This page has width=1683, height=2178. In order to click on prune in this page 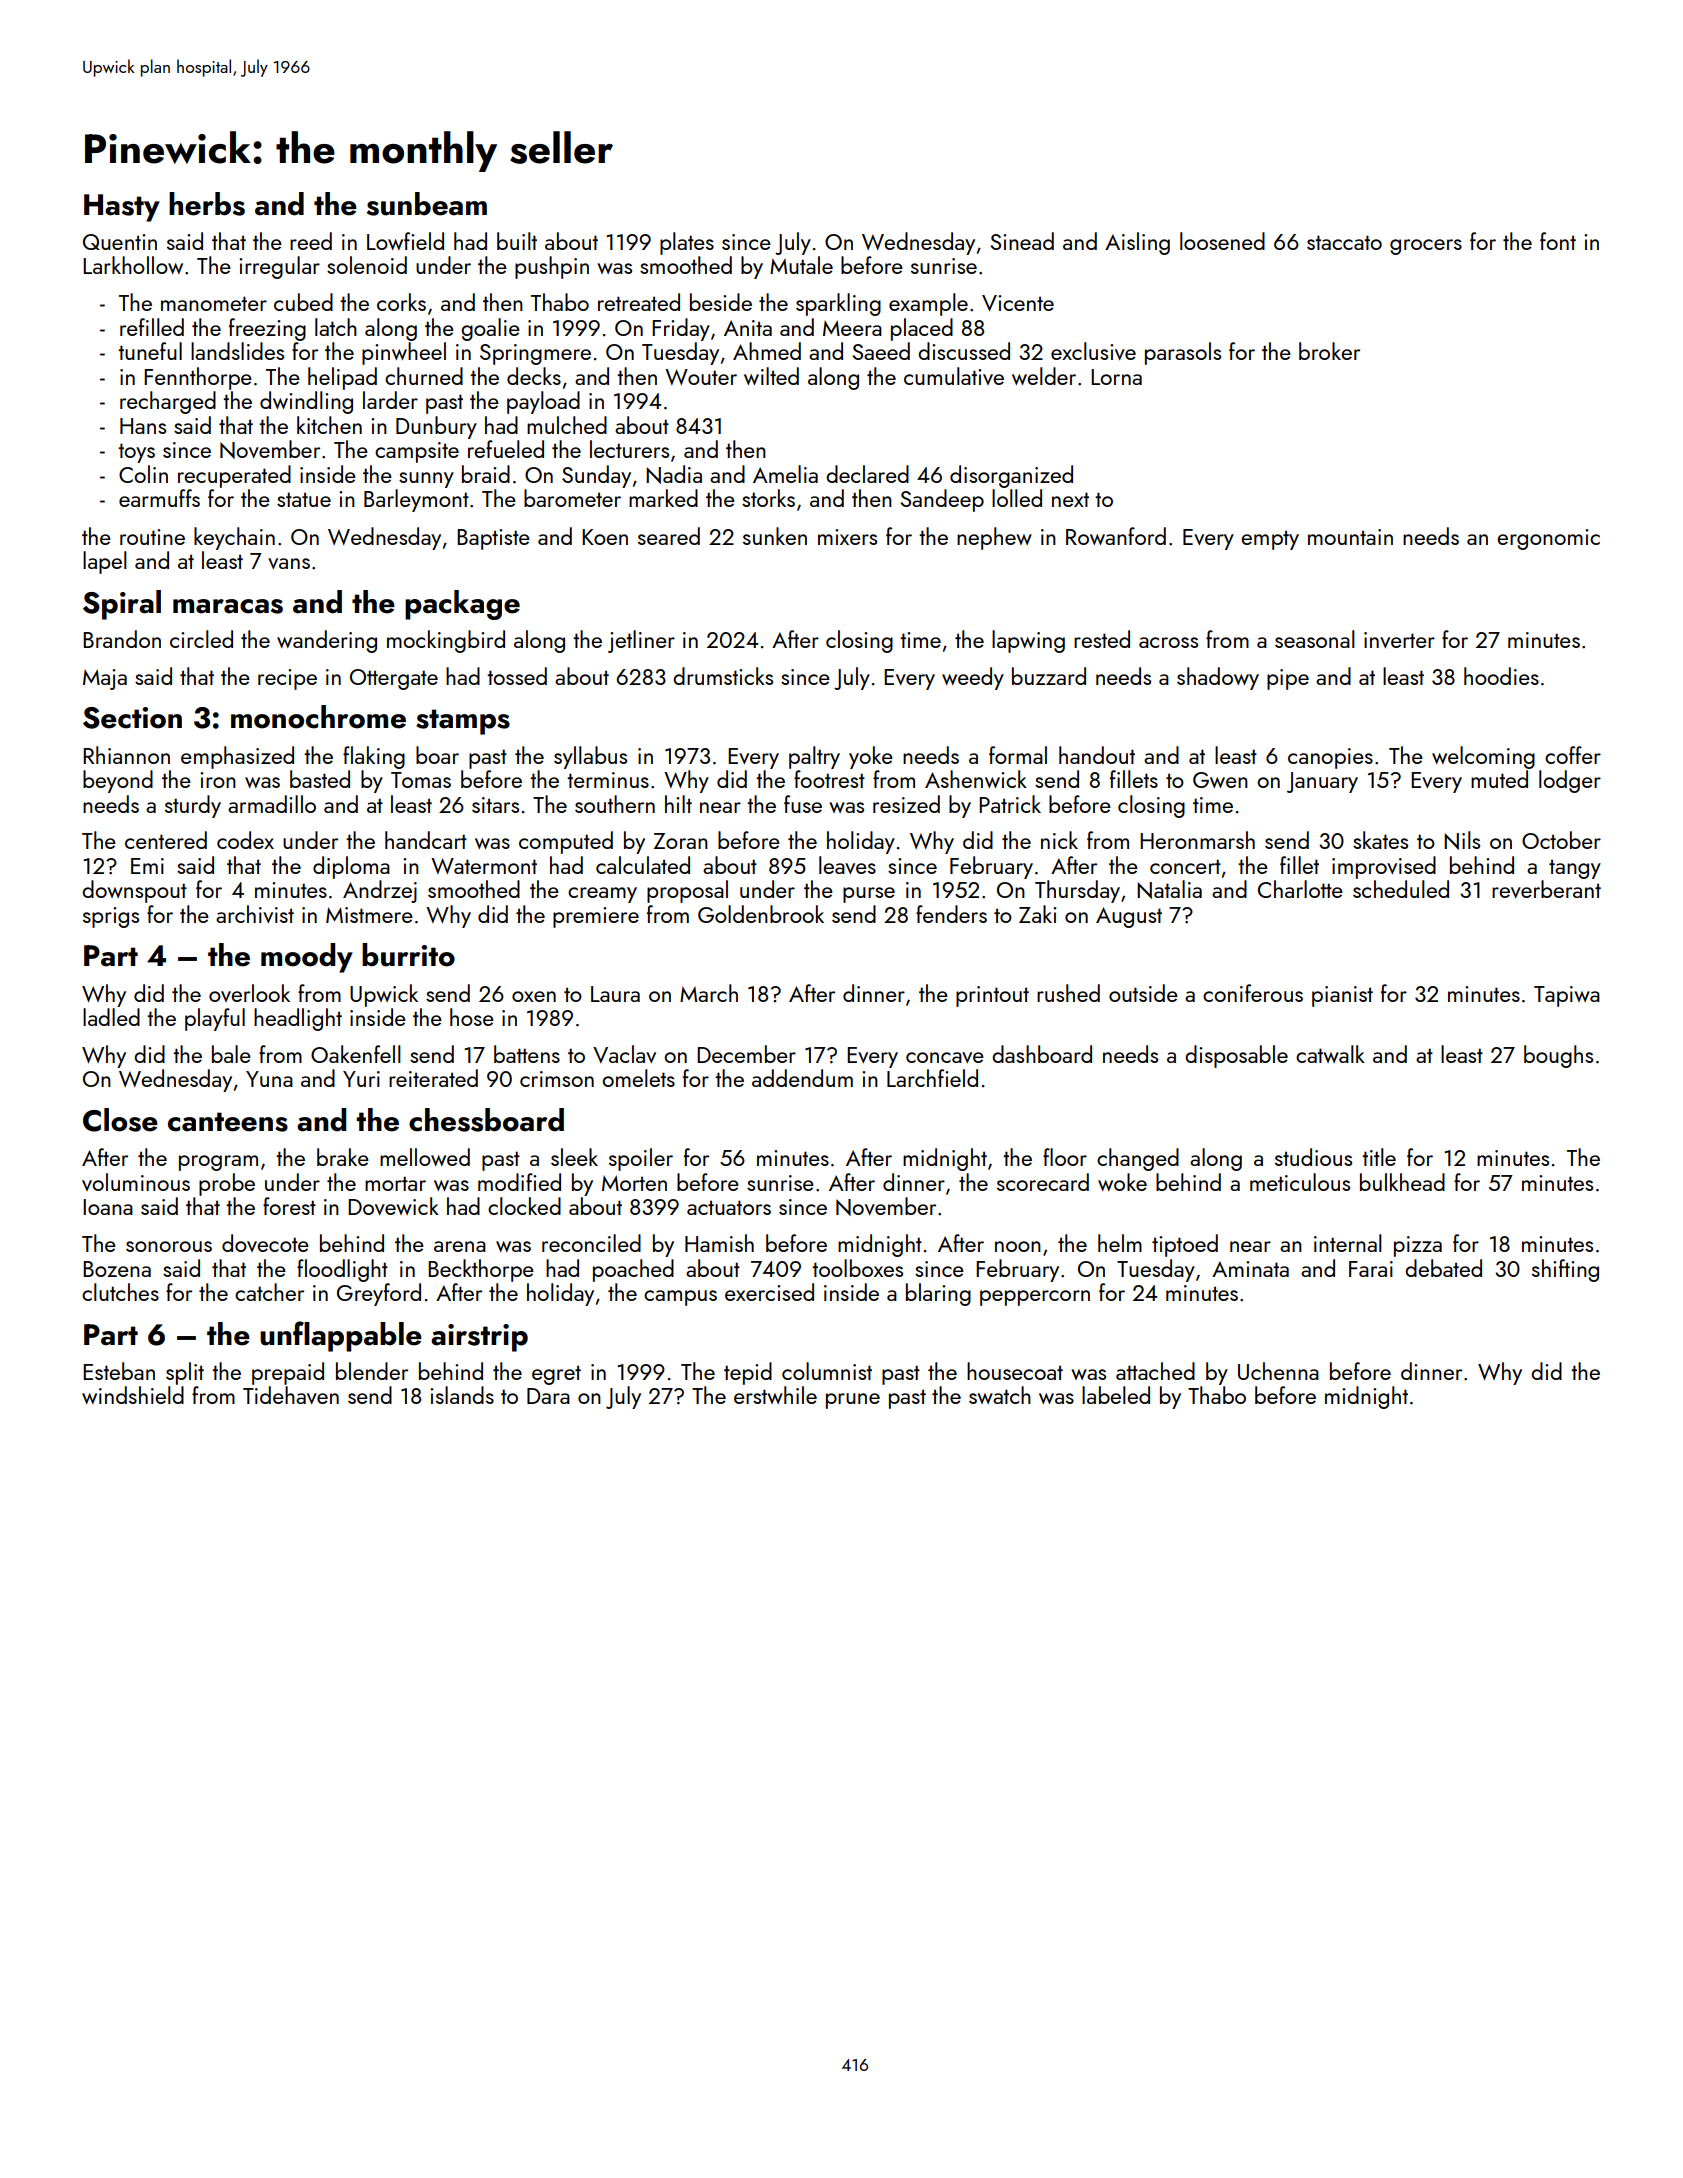, I will do `click(853, 1401)`.
